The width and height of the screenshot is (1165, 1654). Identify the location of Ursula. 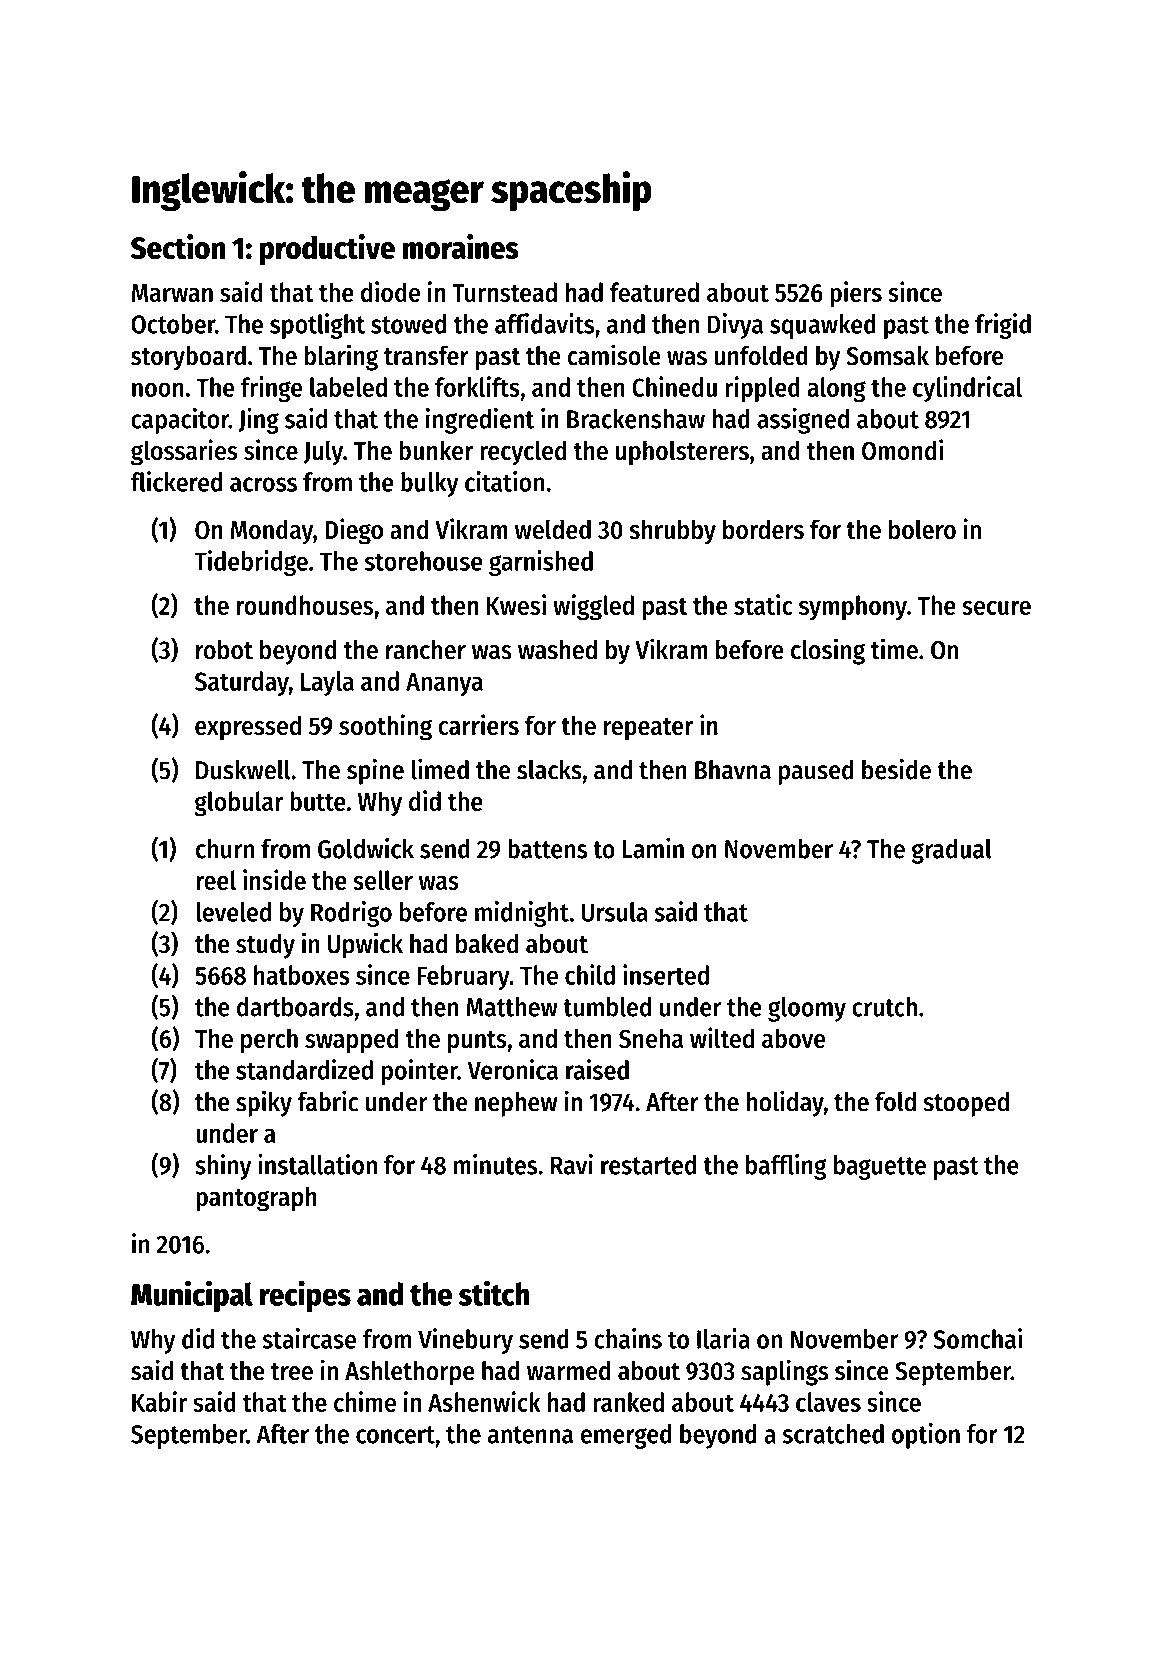
(615, 912).
